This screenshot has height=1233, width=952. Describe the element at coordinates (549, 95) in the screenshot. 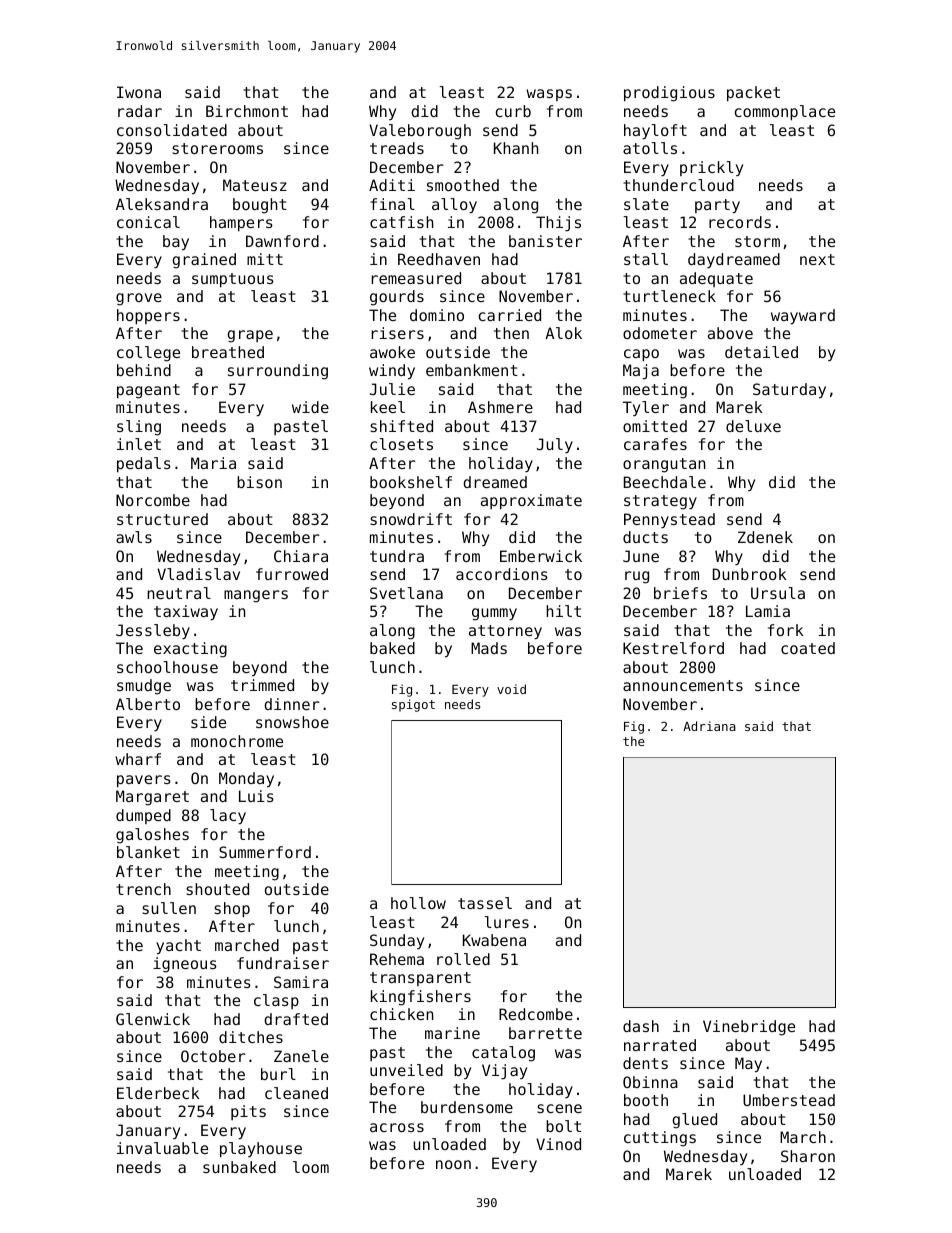

I see `wasps` at that location.
